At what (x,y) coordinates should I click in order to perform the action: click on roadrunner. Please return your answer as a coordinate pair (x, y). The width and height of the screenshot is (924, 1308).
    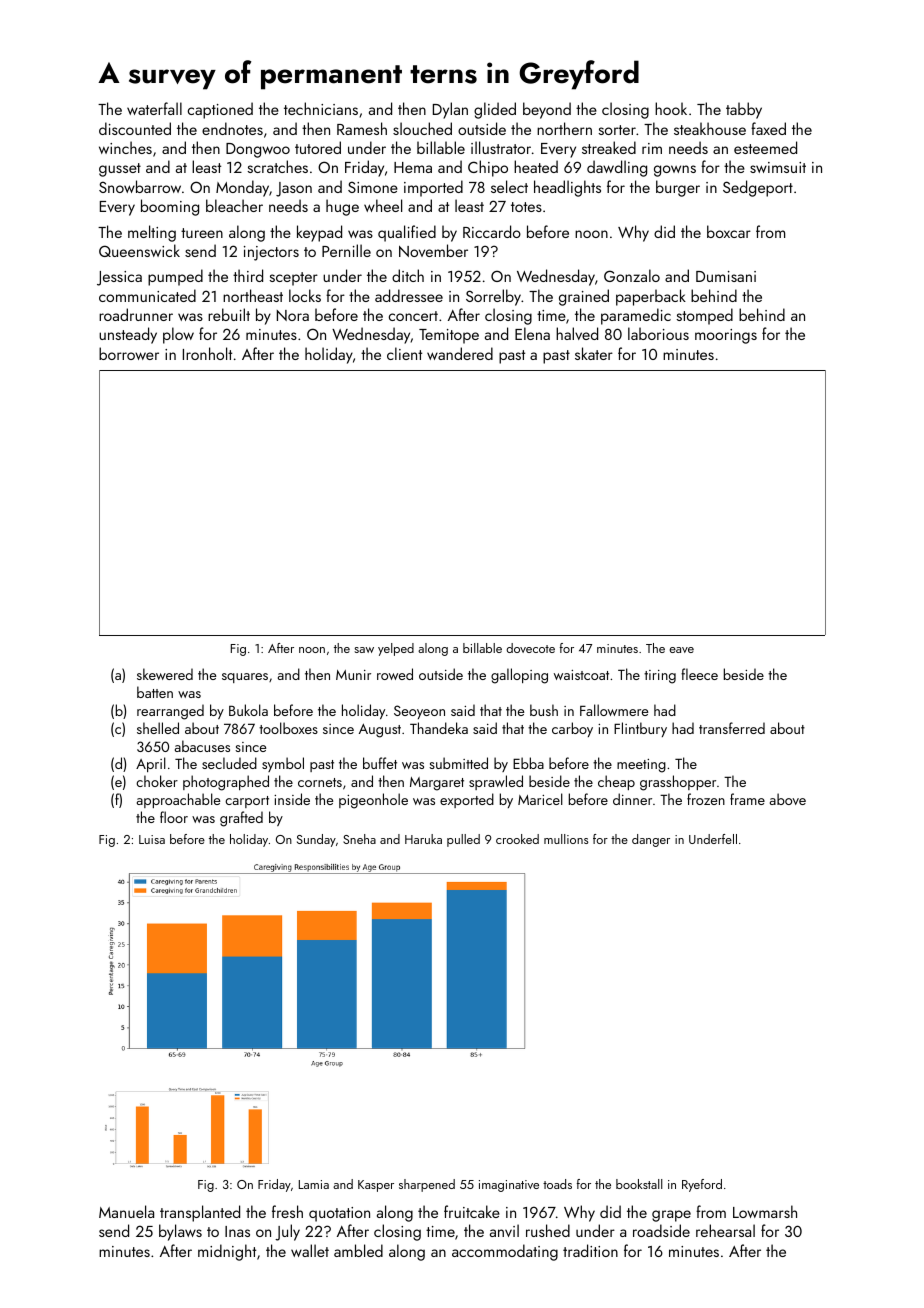
    Looking at the image, I should click on (136, 314).
